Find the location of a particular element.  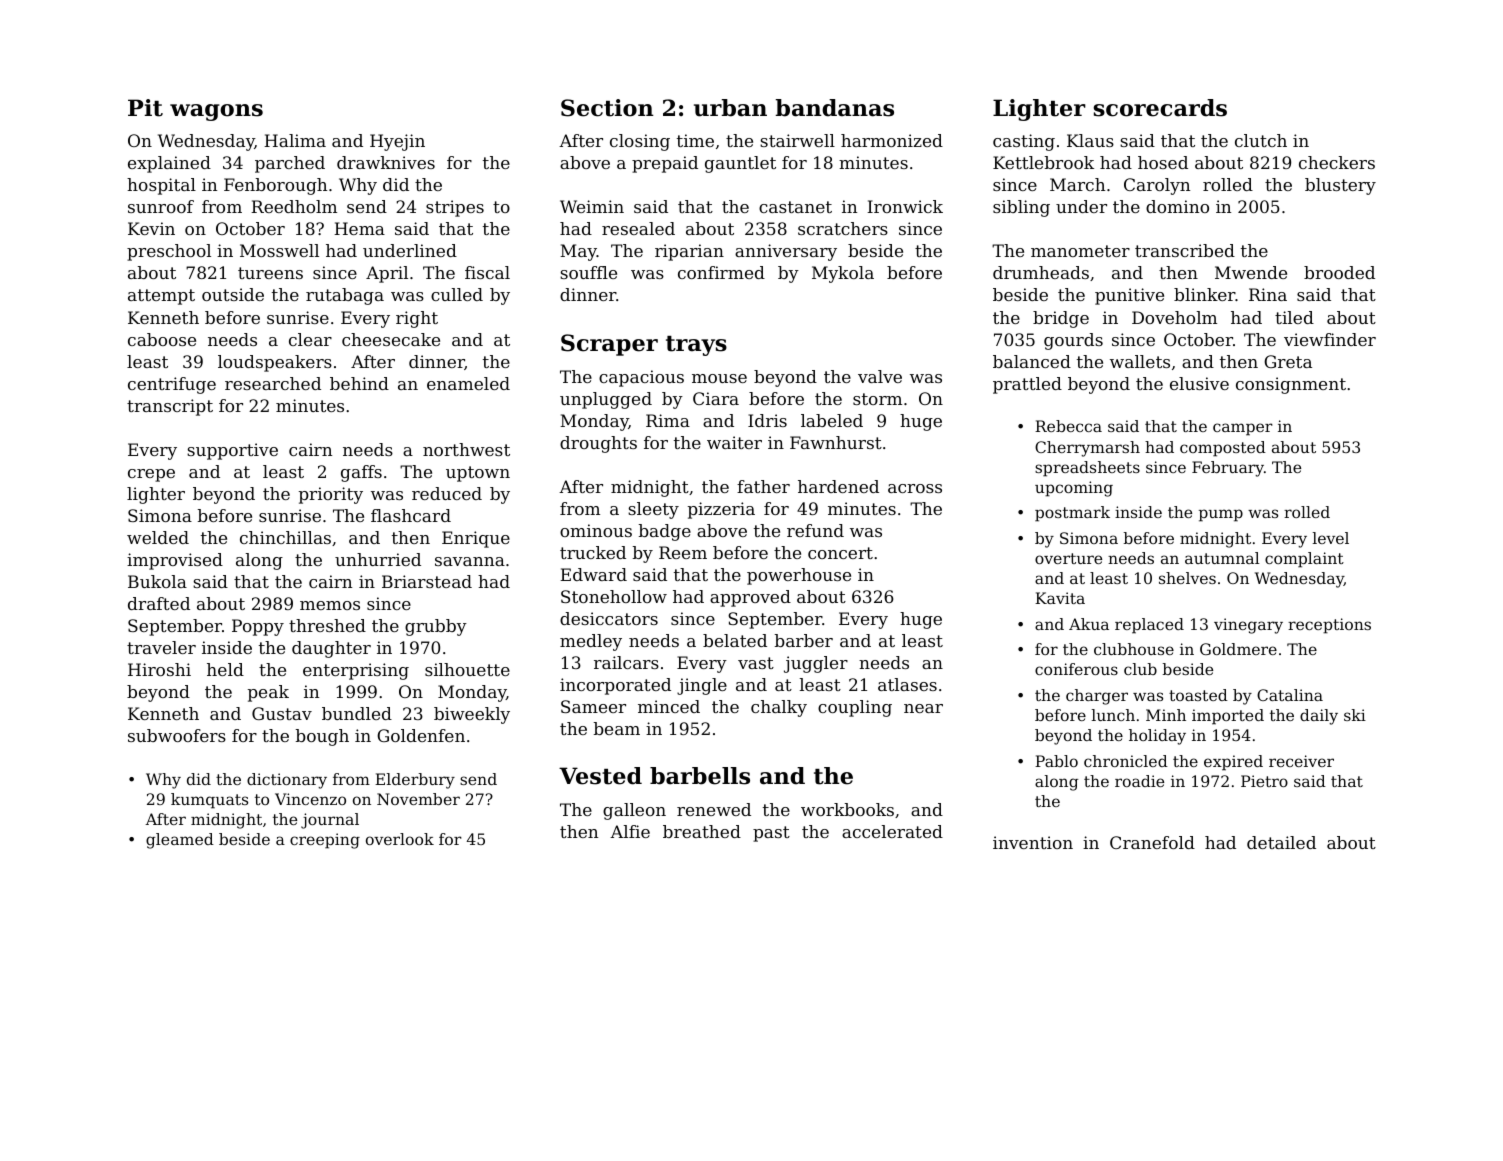

past is located at coordinates (771, 834).
